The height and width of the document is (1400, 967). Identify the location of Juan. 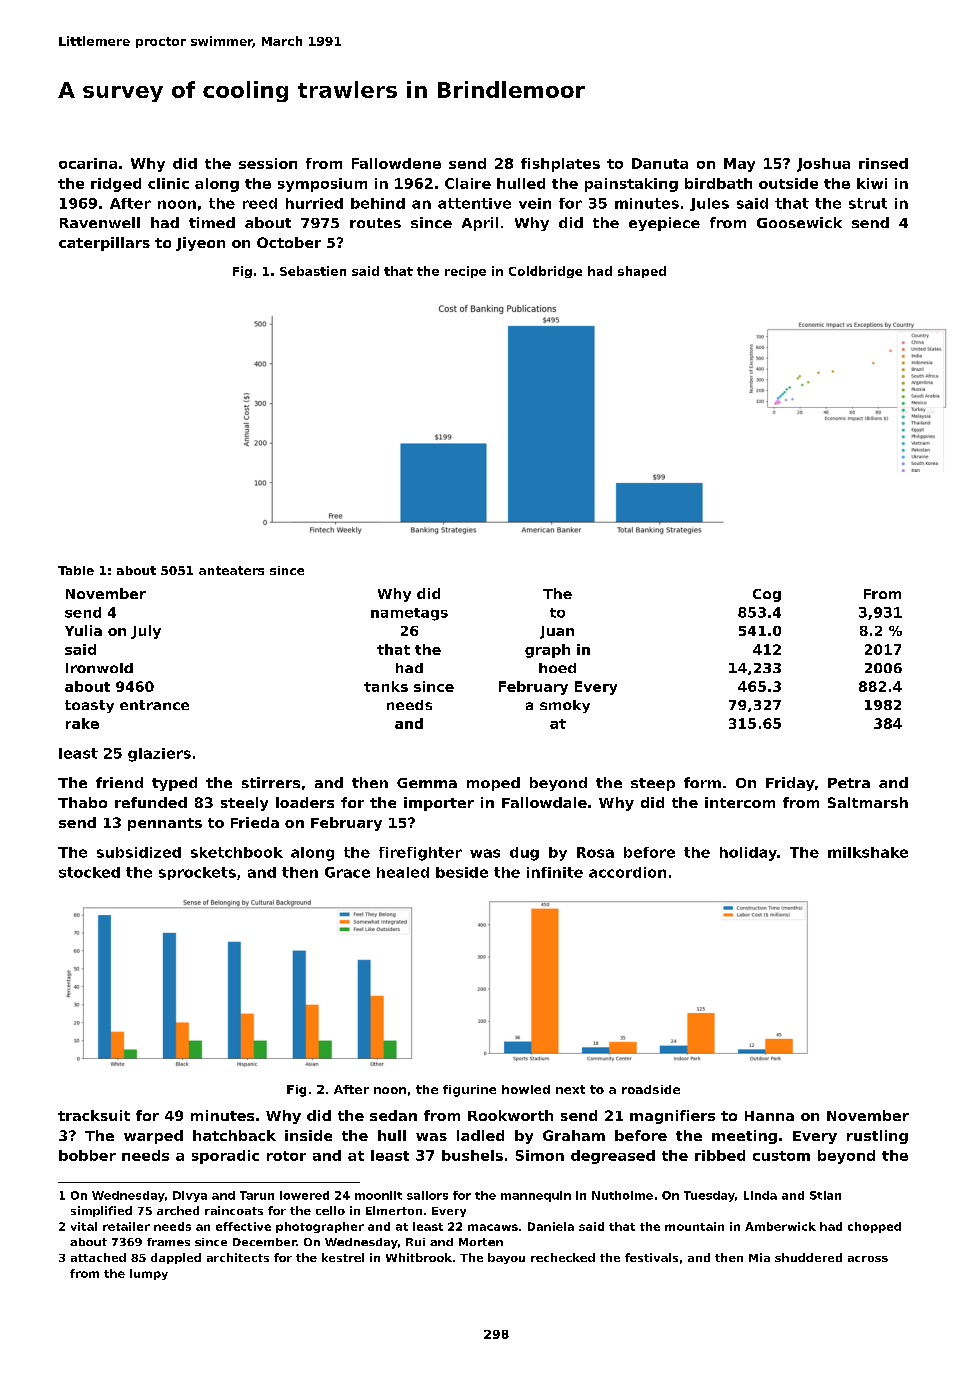
(557, 632).
